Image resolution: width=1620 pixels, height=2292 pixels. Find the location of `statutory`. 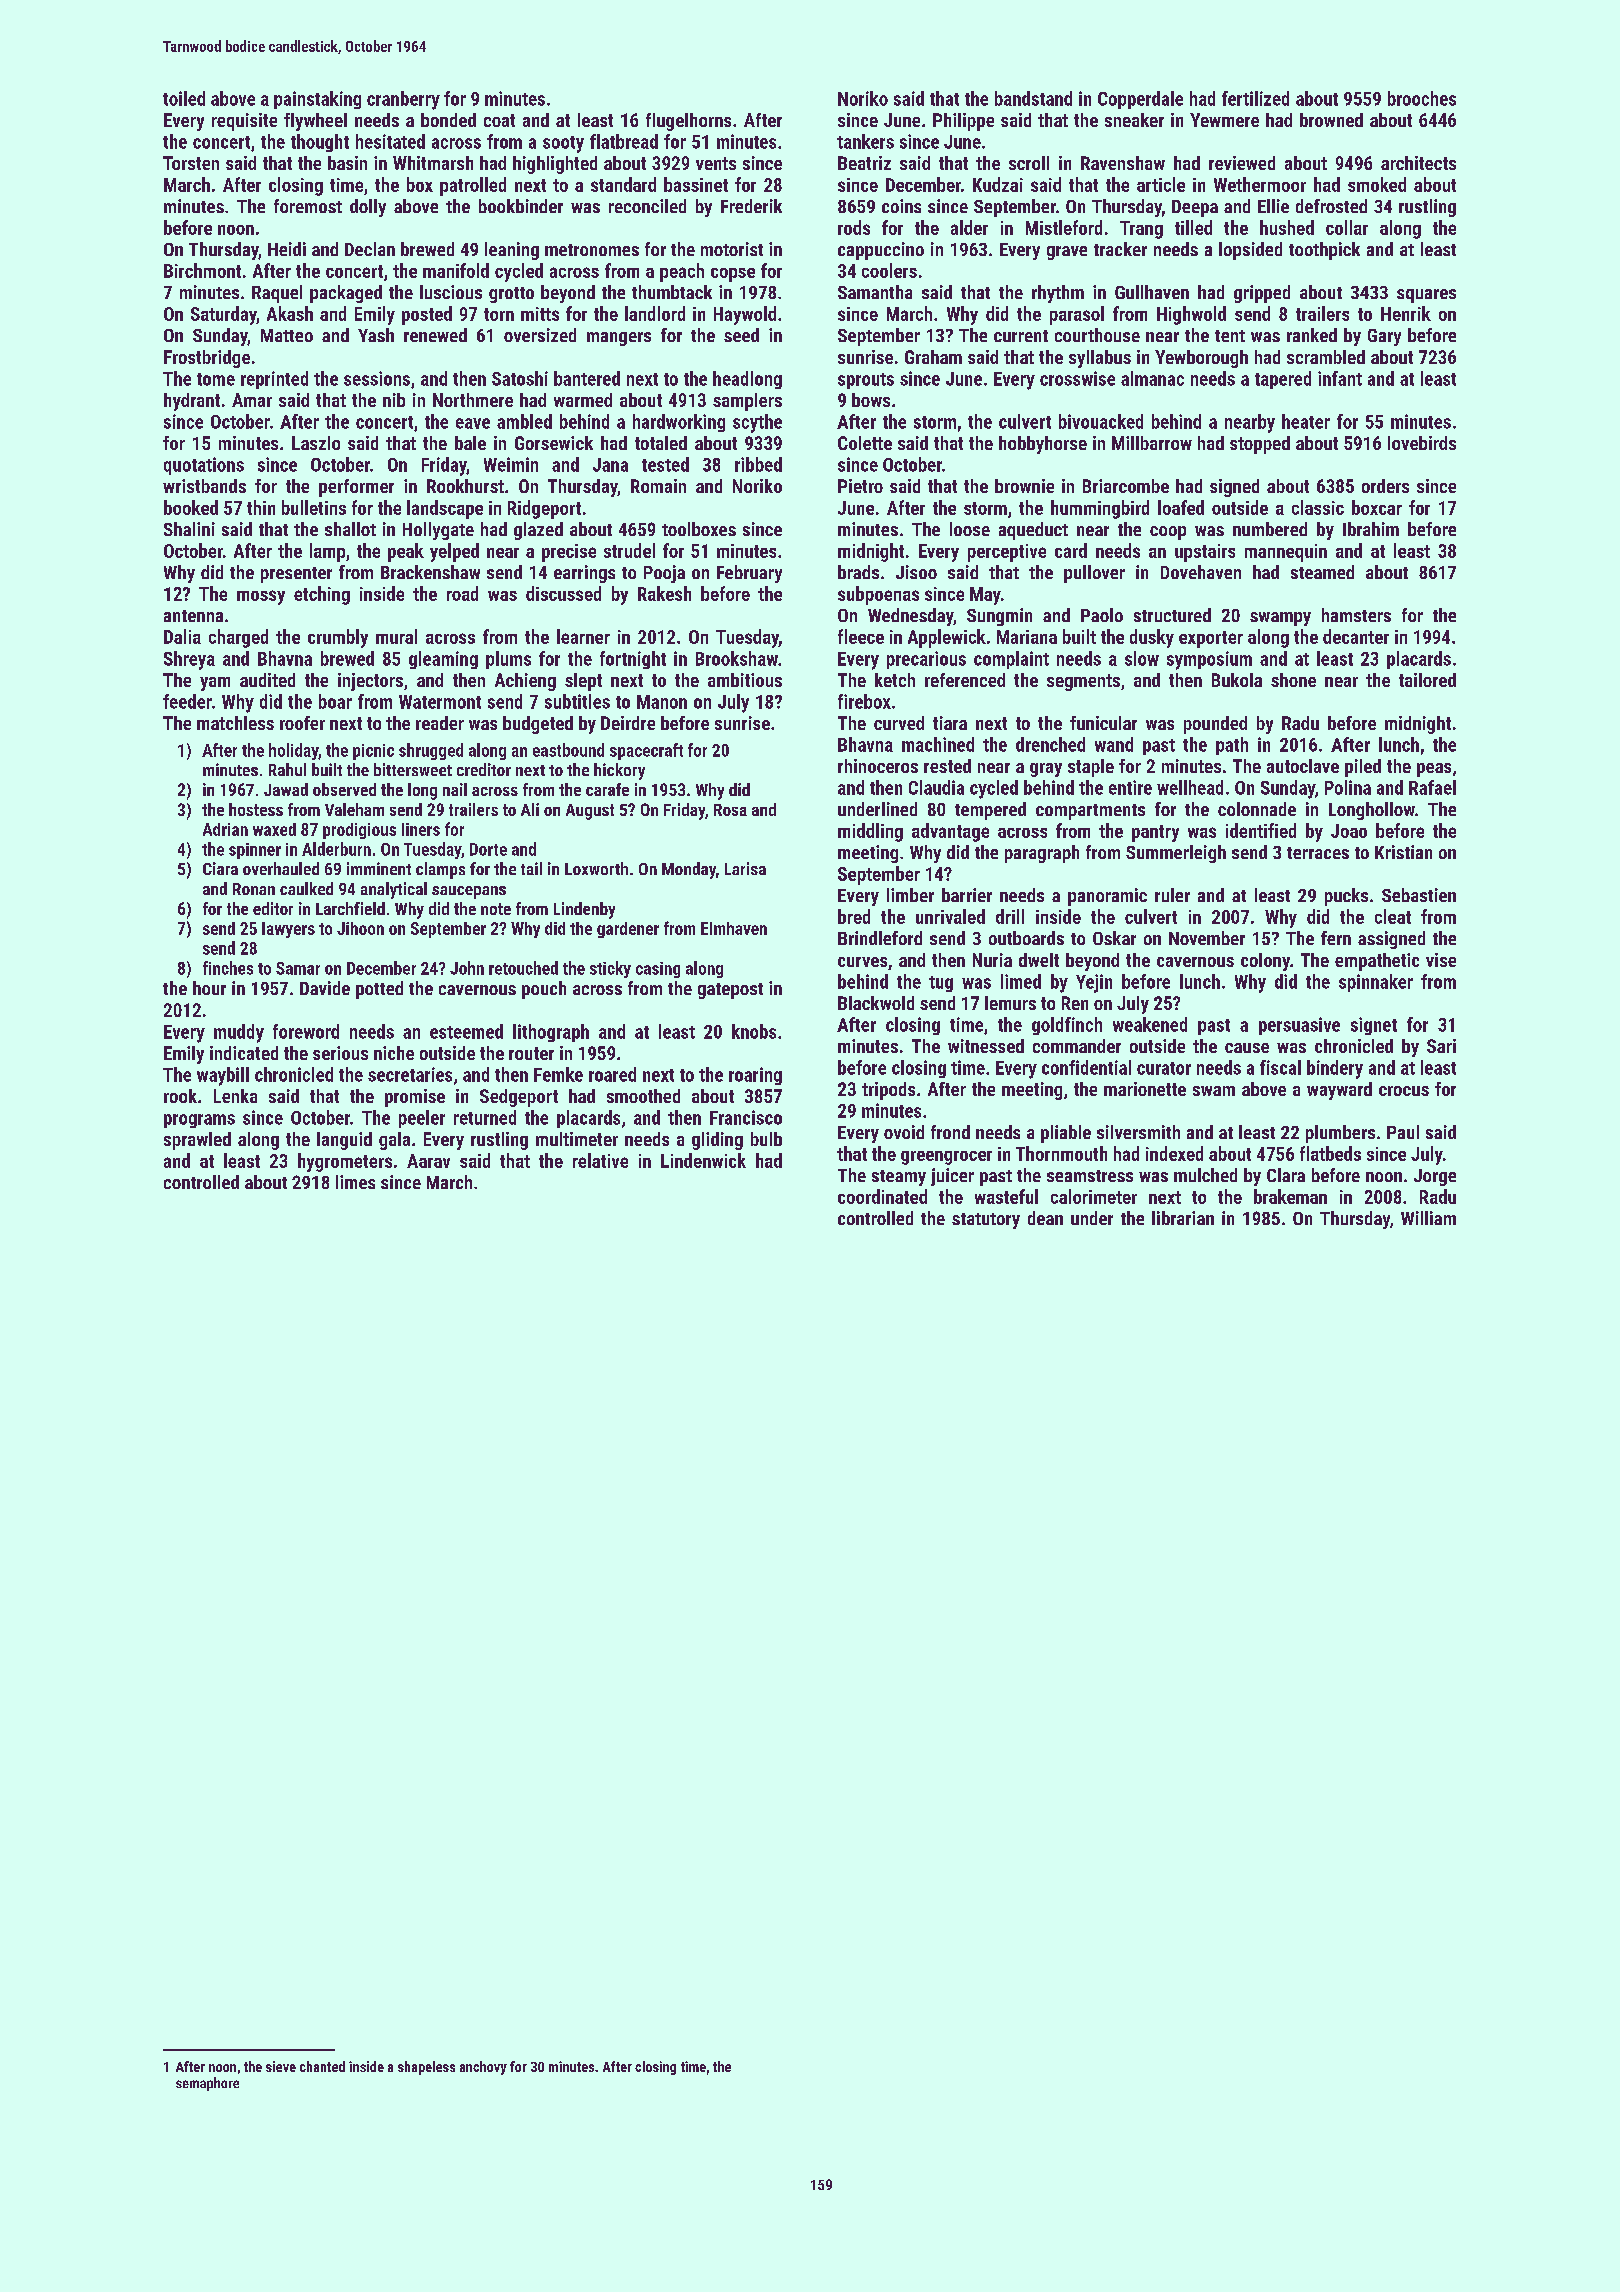

statutory is located at coordinates (986, 1221).
